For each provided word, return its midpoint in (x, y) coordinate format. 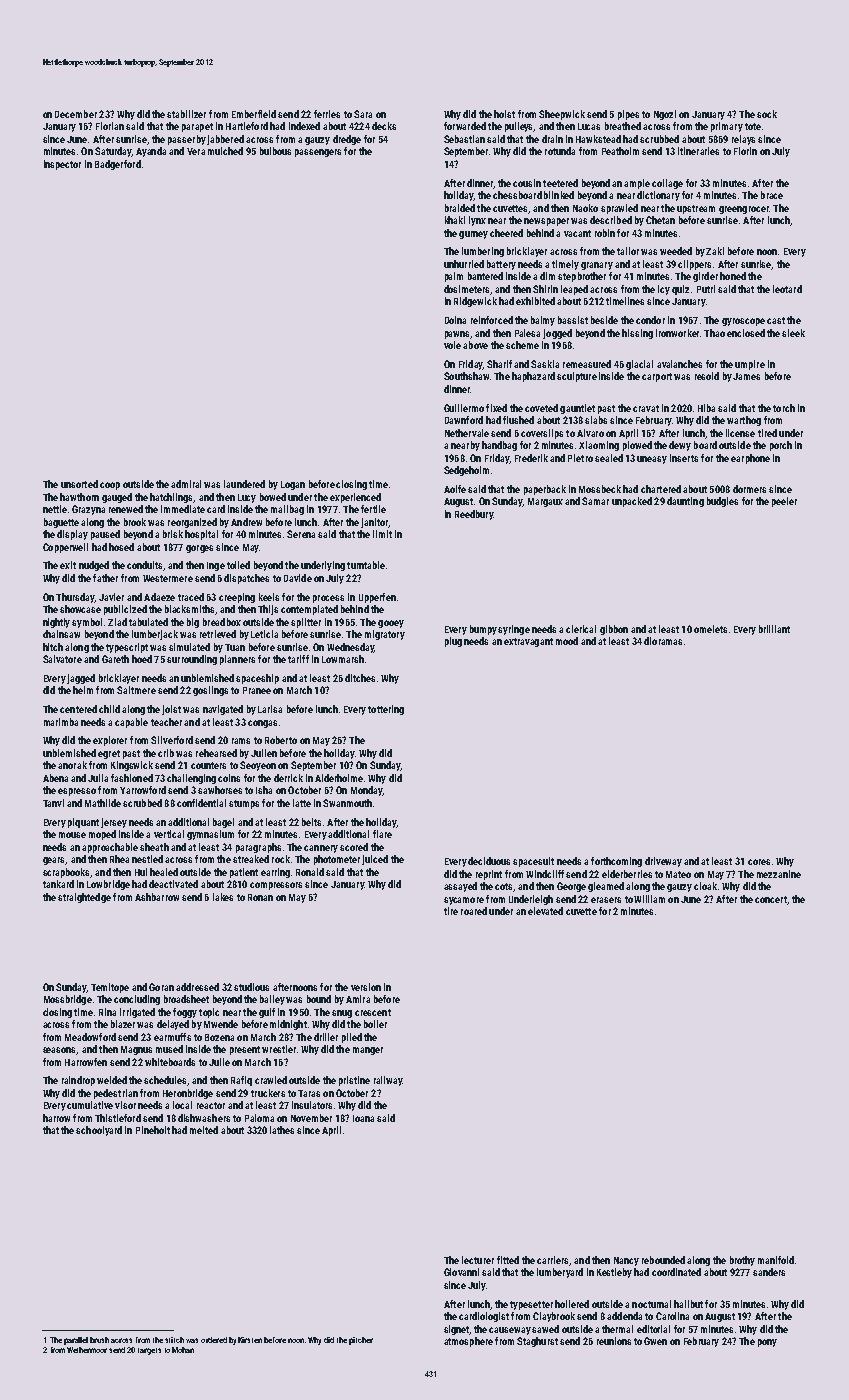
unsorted (79, 484)
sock (767, 114)
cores (759, 862)
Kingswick (132, 766)
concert (771, 899)
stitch (174, 1340)
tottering (386, 710)
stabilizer (186, 114)
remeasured (587, 364)
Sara (363, 114)
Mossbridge (68, 1000)
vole (452, 345)
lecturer (478, 1260)
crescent (373, 1012)
